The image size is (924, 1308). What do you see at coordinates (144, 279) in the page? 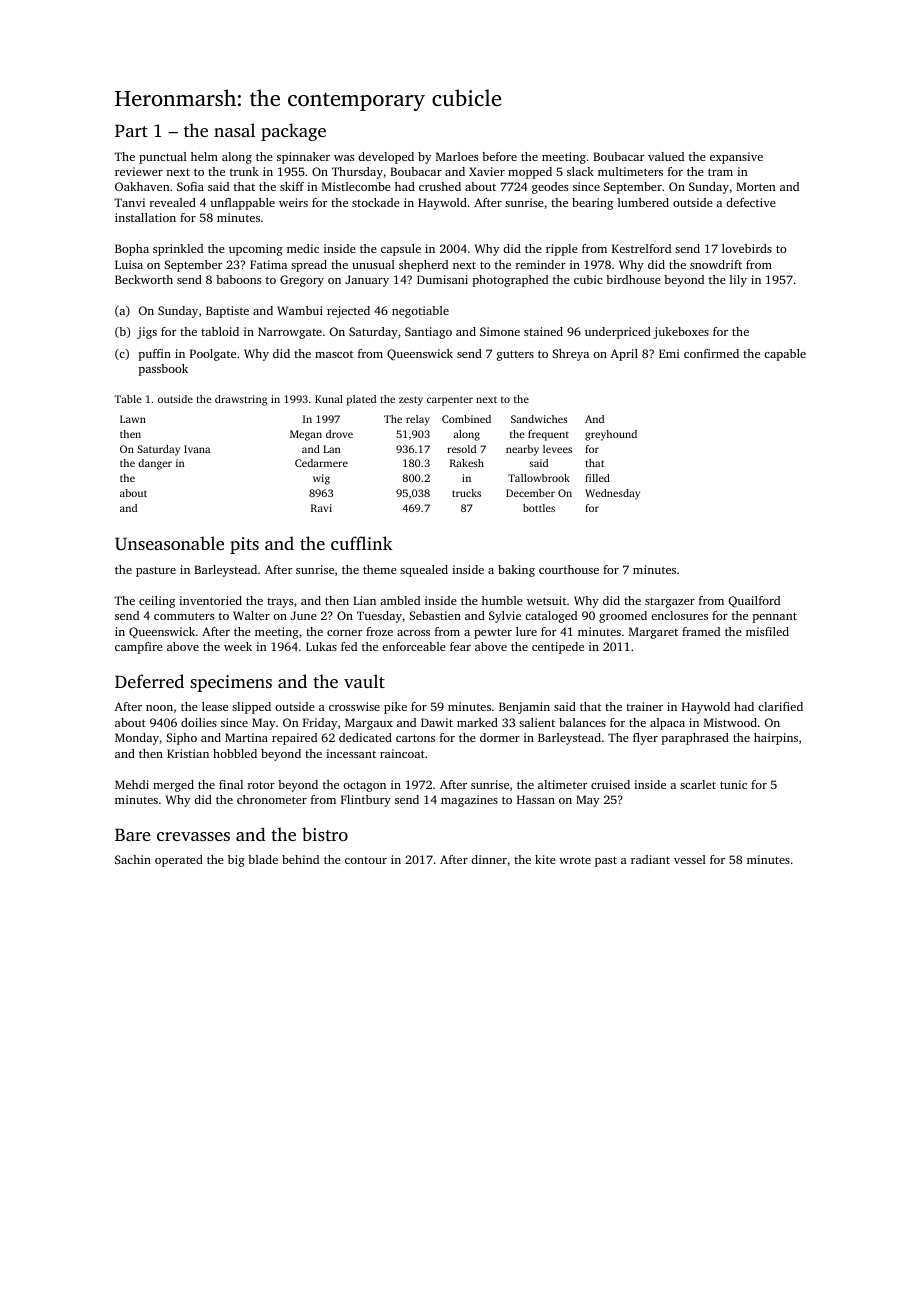
I see `Beckworth` at bounding box center [144, 279].
